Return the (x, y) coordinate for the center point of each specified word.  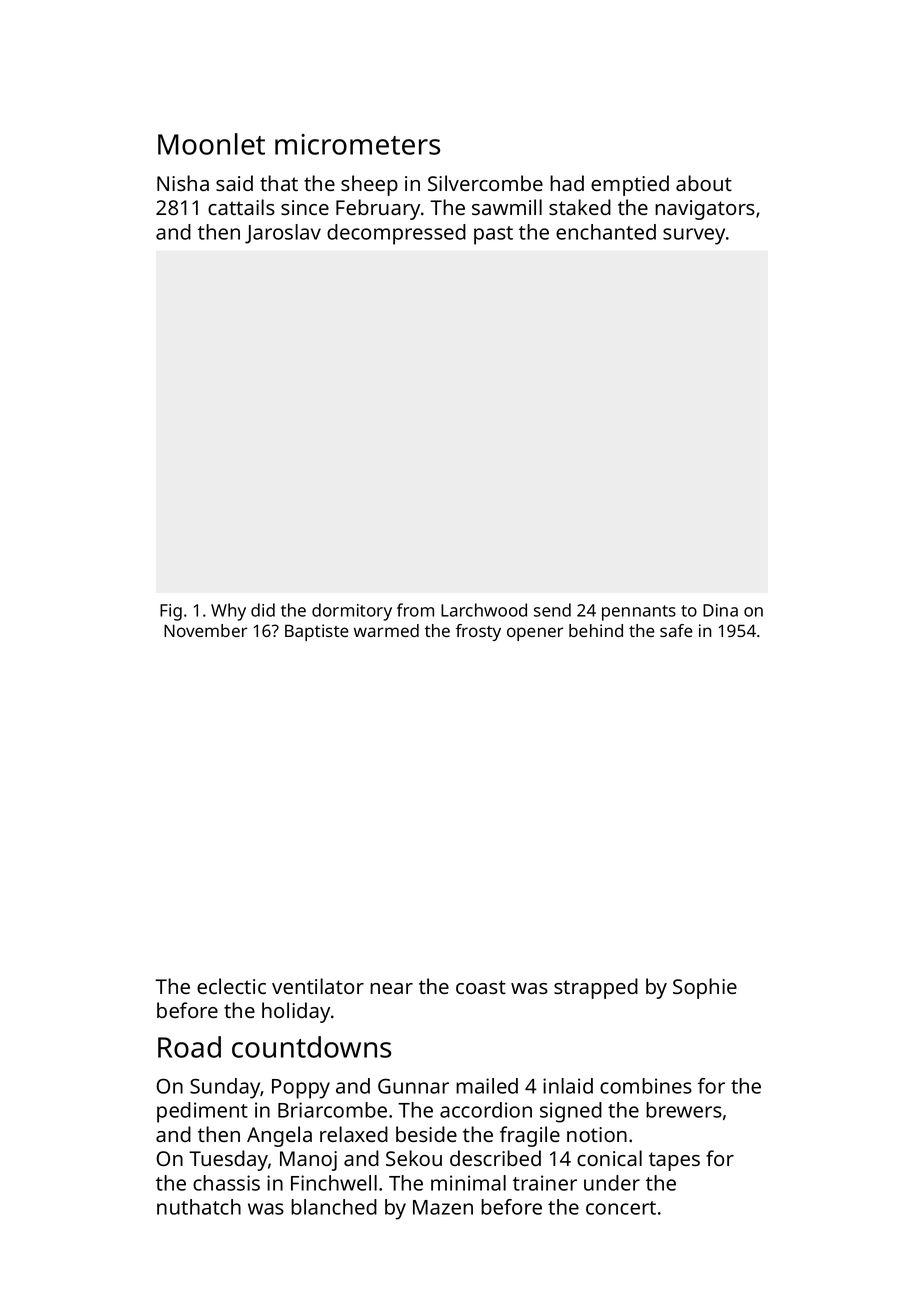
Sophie (705, 988)
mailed (487, 1086)
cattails (241, 207)
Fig (171, 612)
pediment (202, 1112)
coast (481, 987)
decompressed (396, 234)
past (493, 235)
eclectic (231, 986)
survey (694, 236)
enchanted (606, 232)
